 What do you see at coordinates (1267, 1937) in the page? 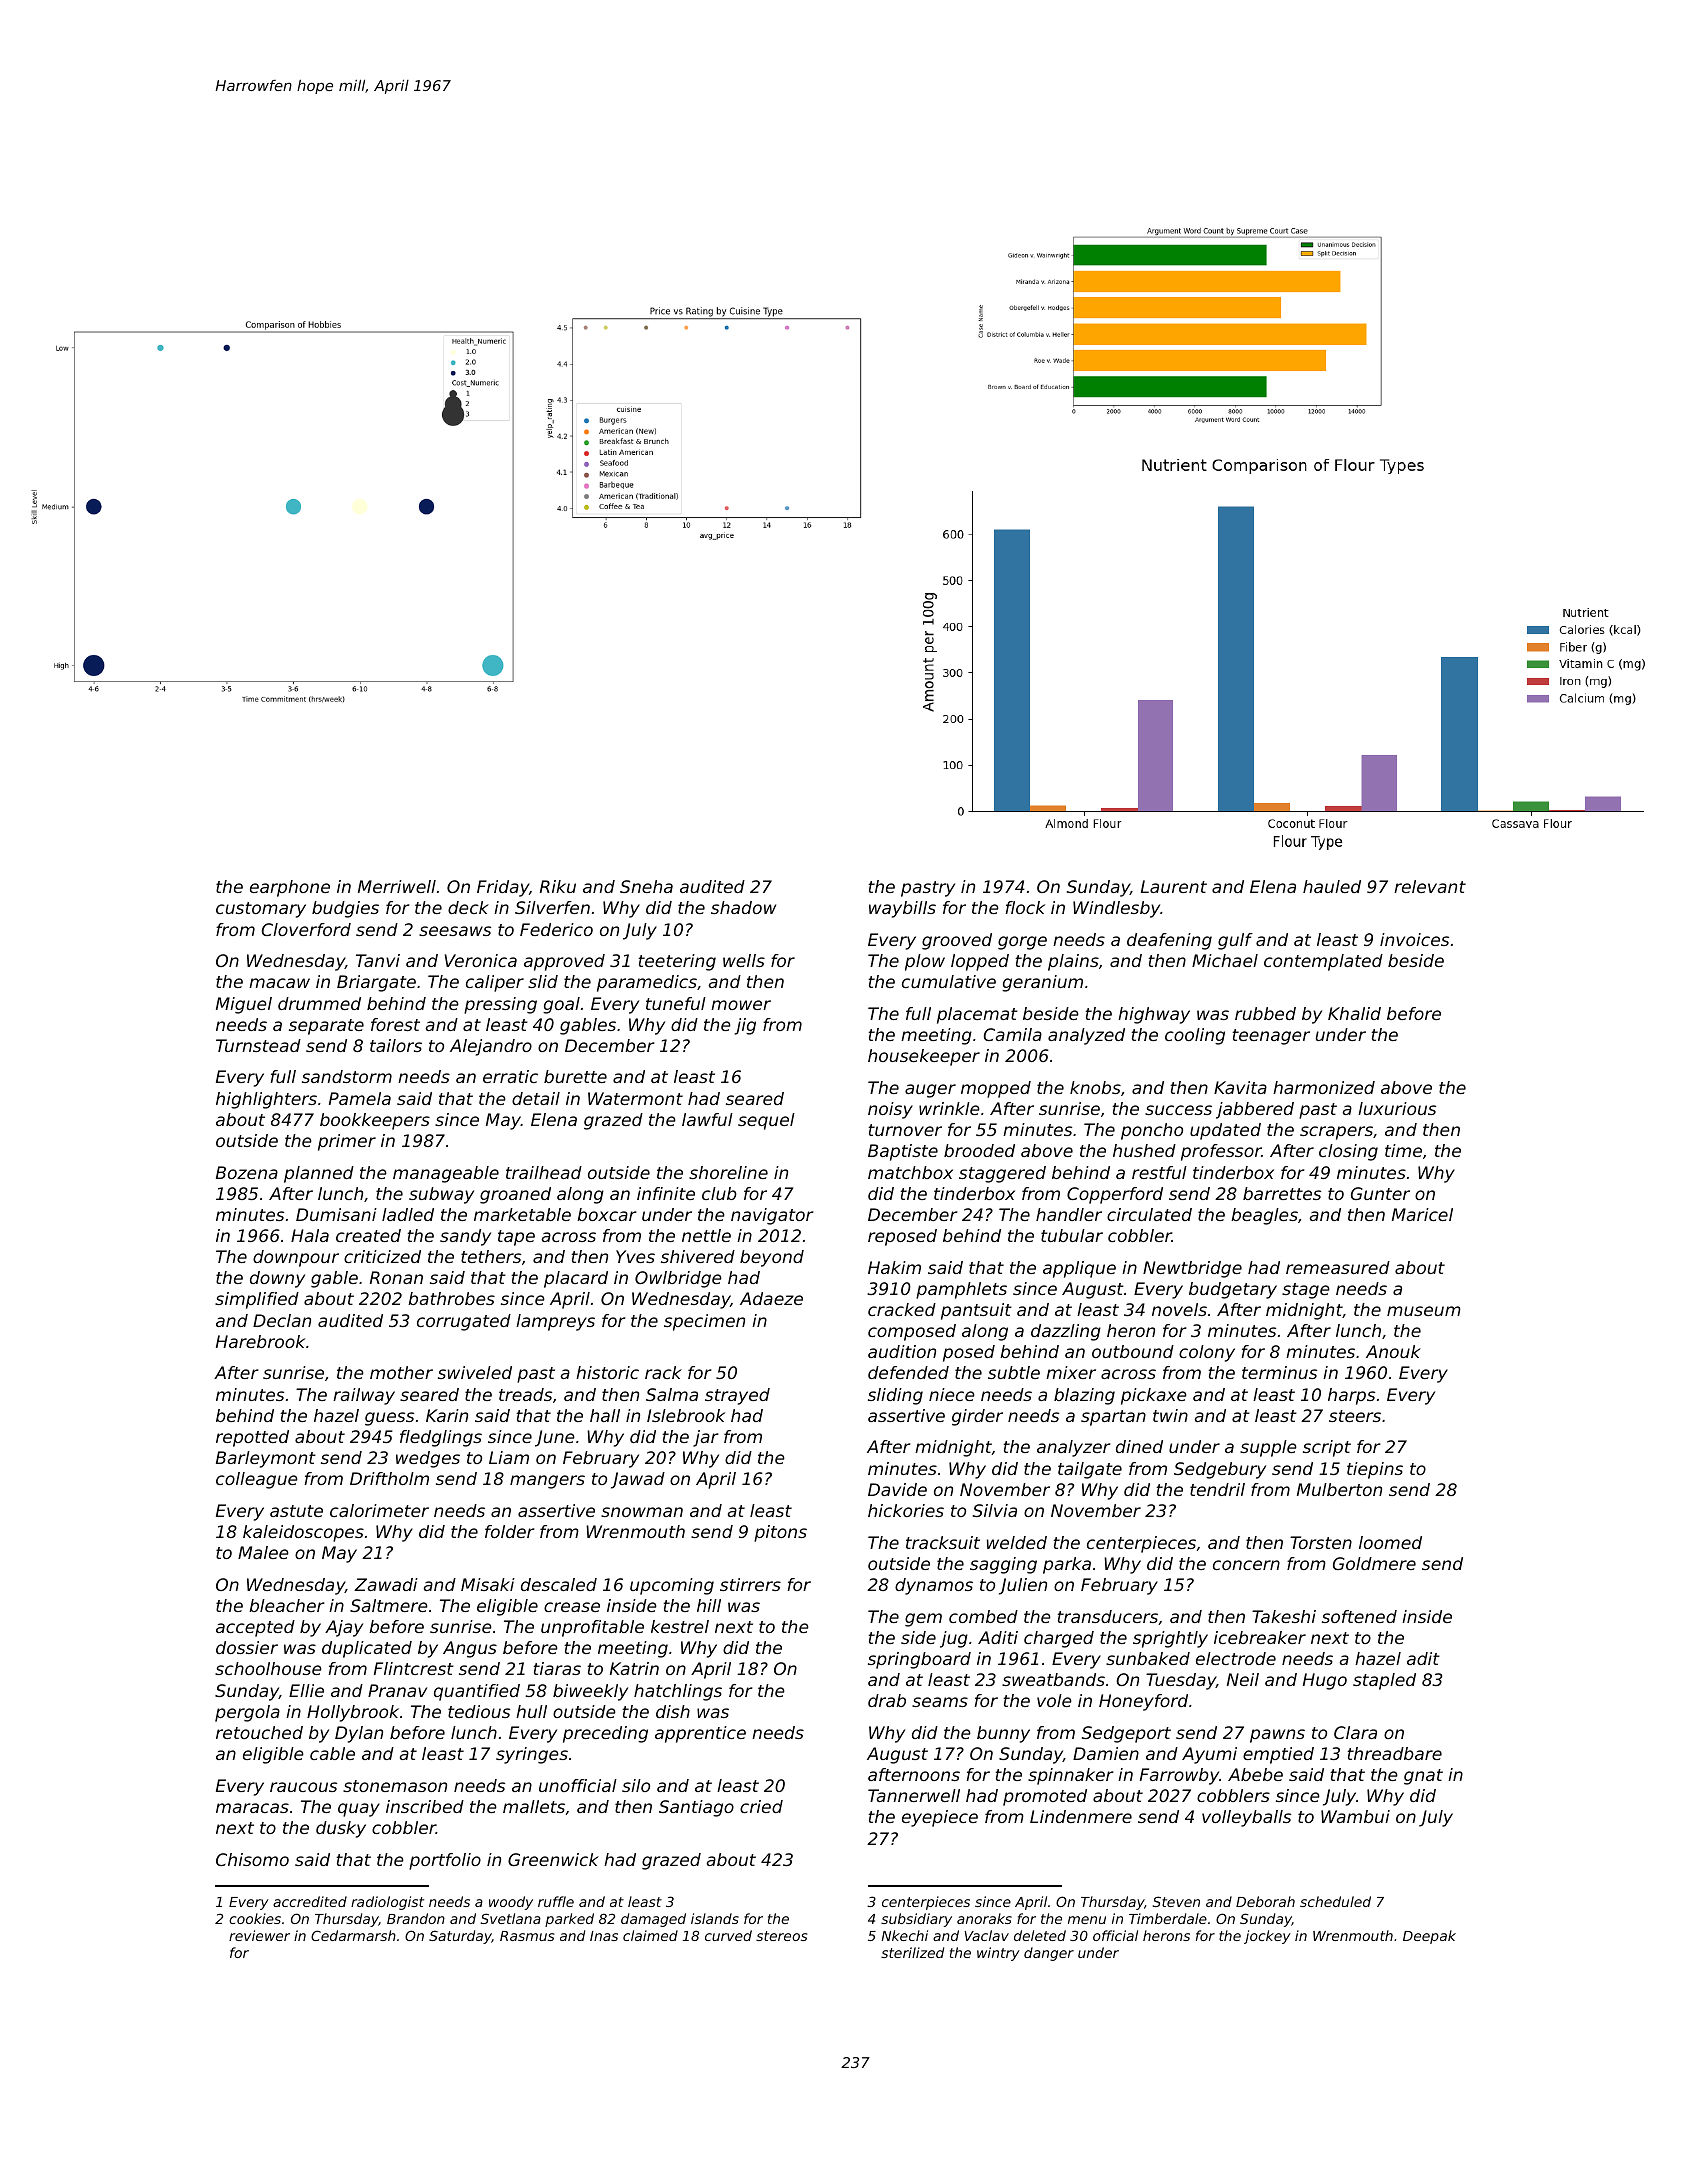
I see `jockey` at bounding box center [1267, 1937].
